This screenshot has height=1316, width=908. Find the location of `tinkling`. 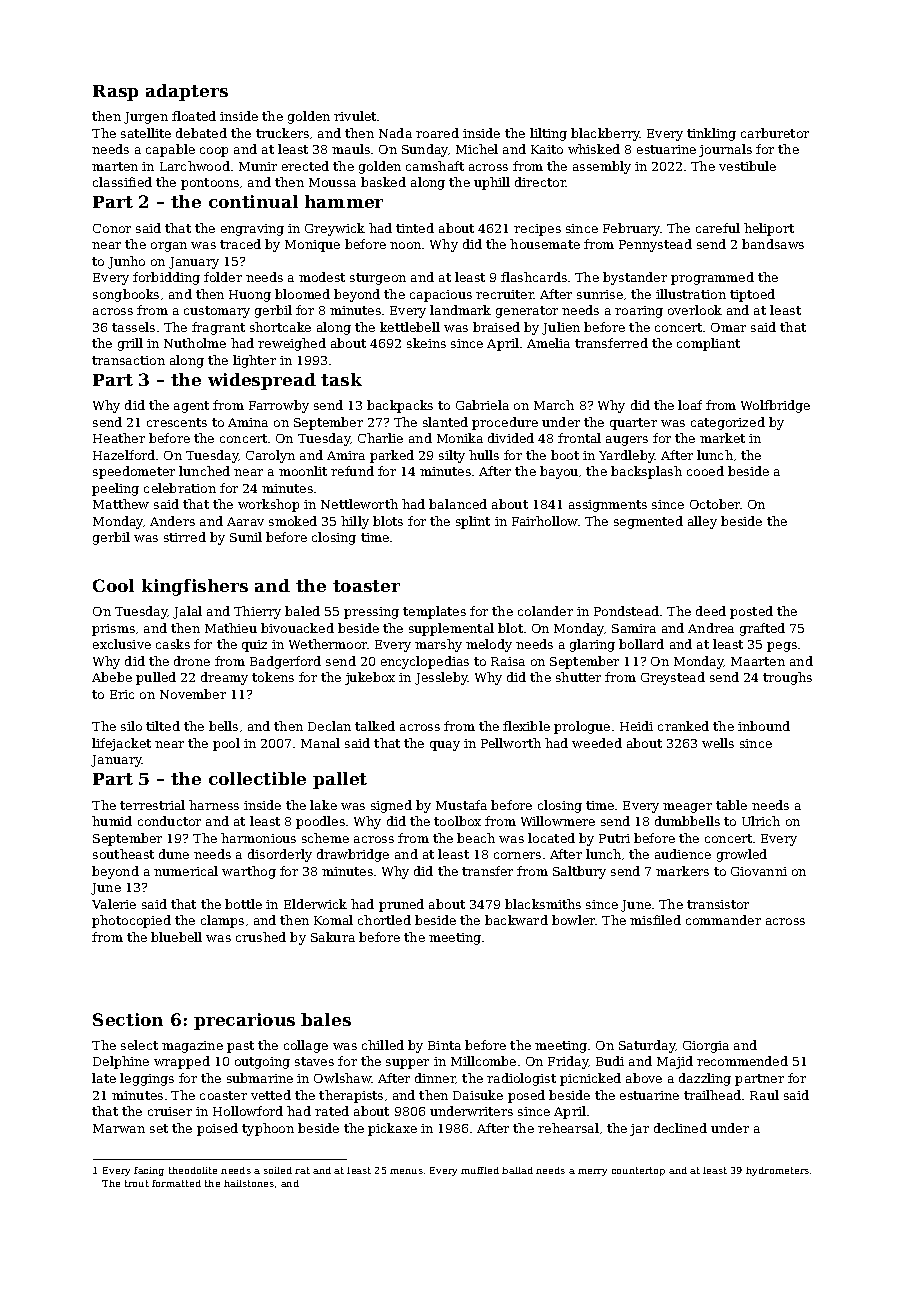

tinkling is located at coordinates (711, 134).
